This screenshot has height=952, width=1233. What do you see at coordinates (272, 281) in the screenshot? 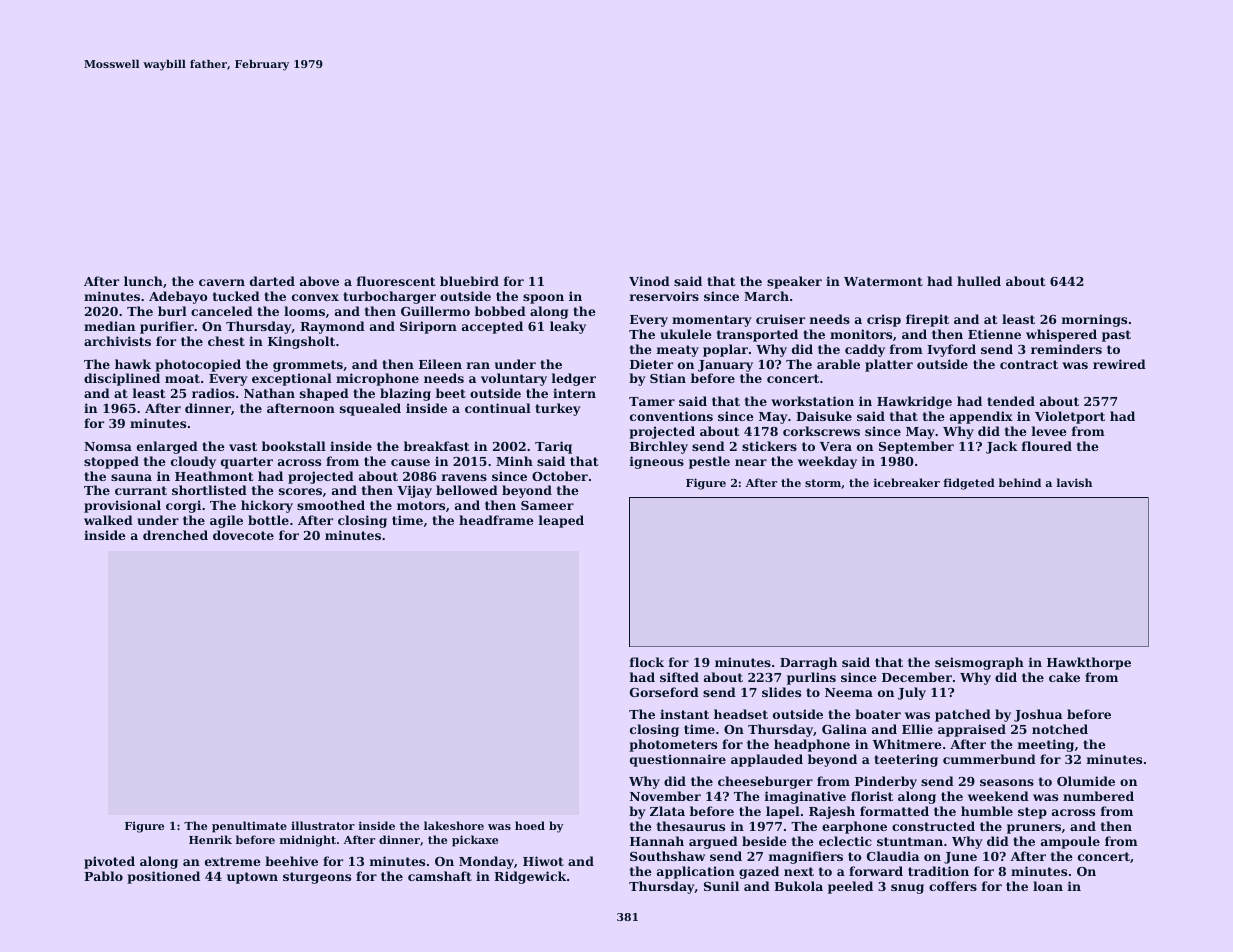
I see `darted` at bounding box center [272, 281].
